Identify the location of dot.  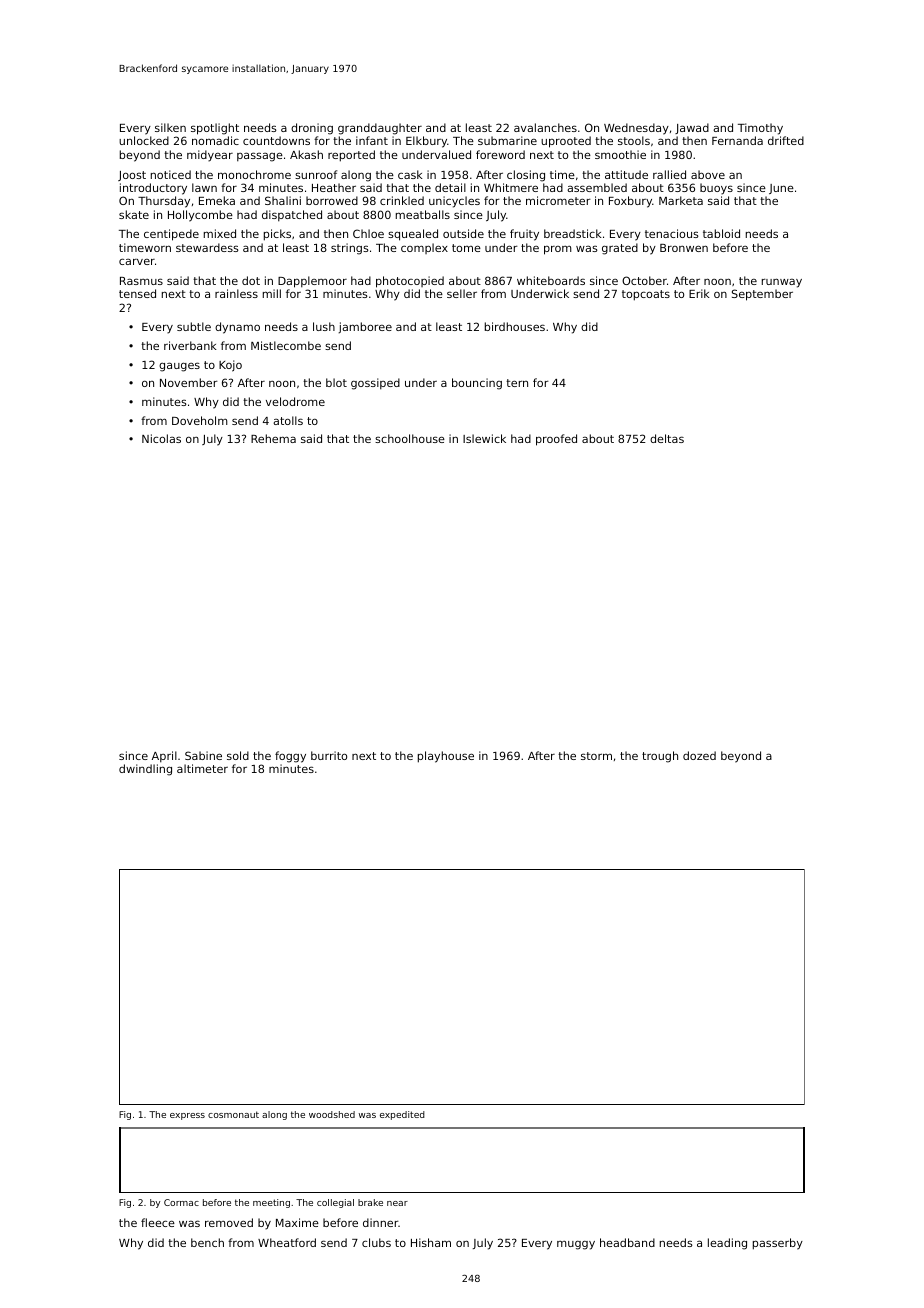
(251, 280).
